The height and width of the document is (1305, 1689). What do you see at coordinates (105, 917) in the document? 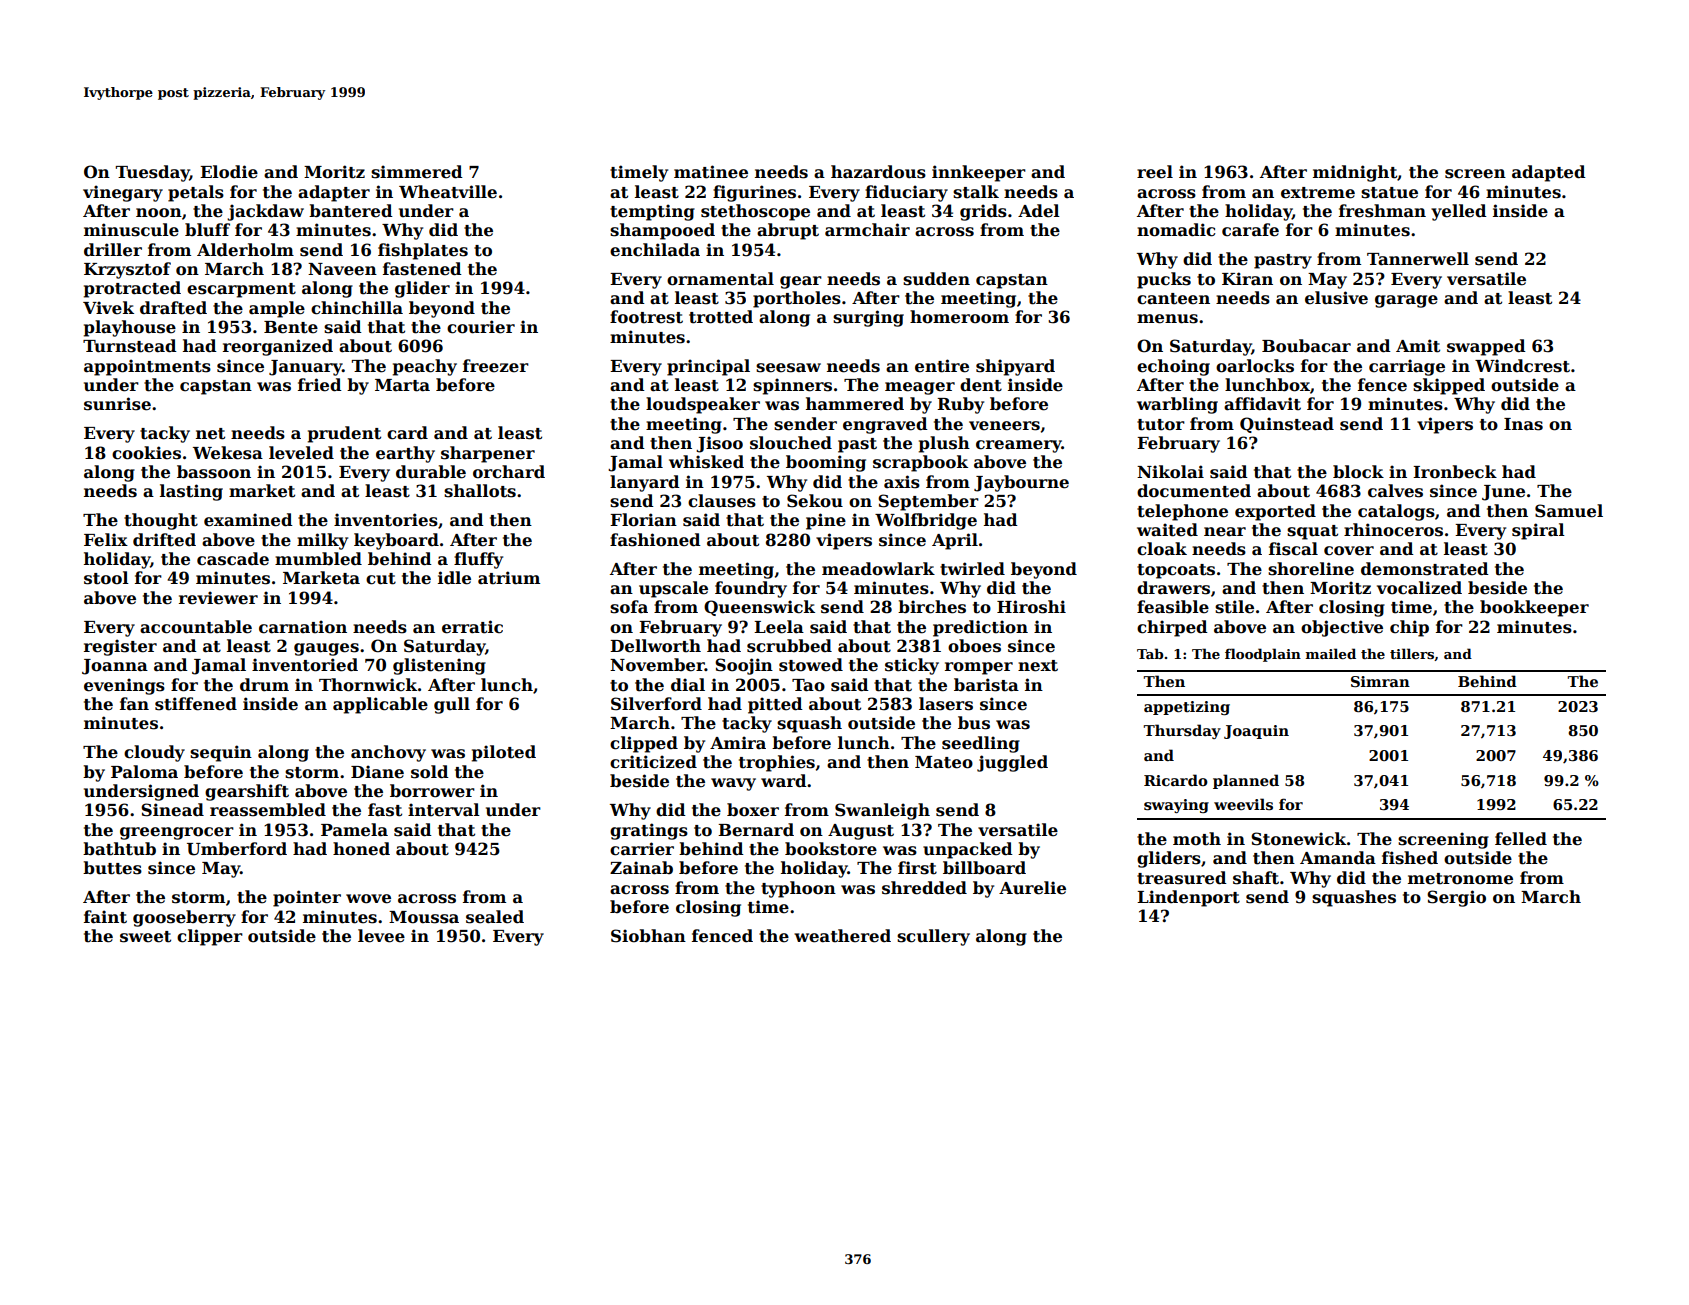
I see `faint` at bounding box center [105, 917].
